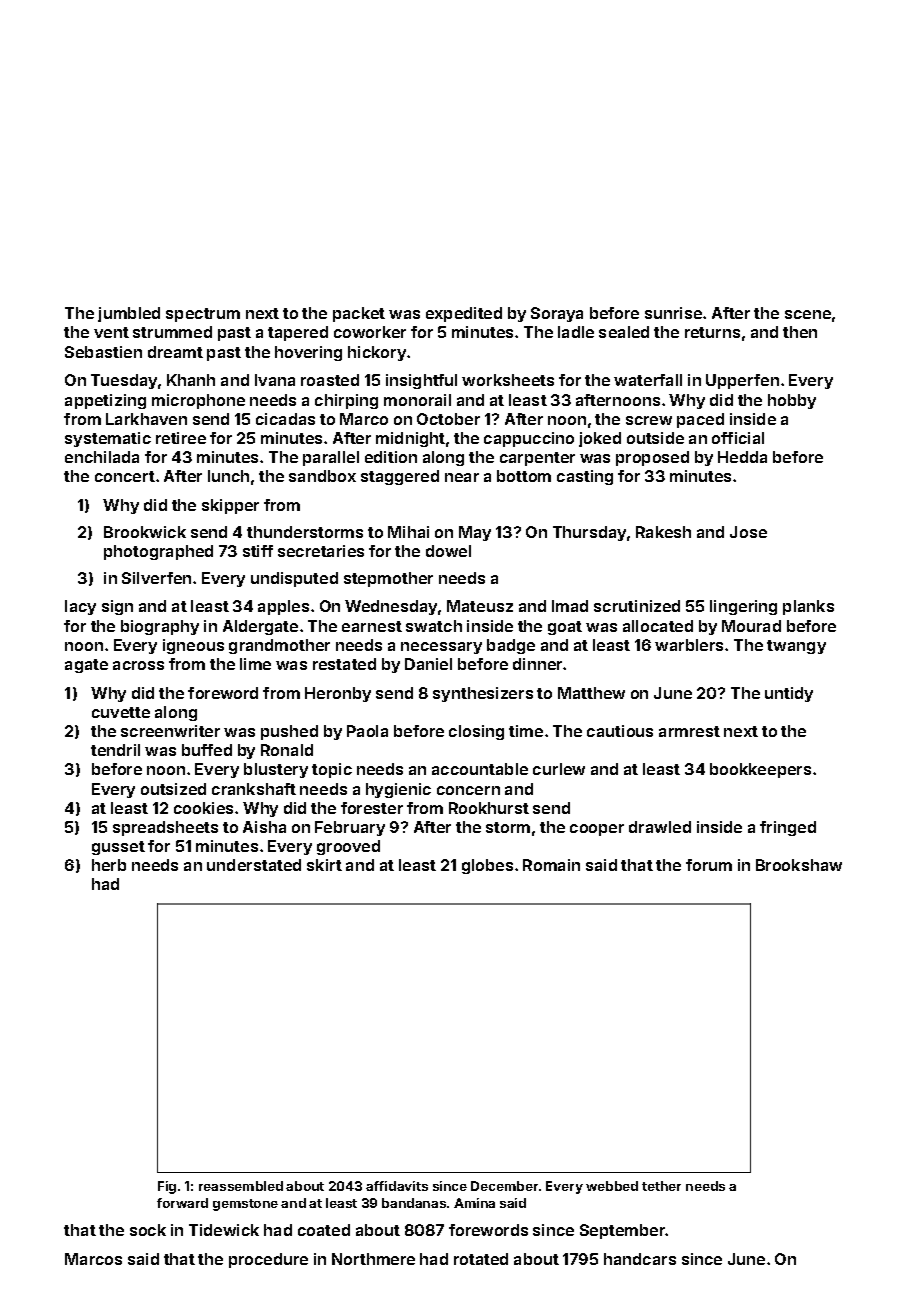 This screenshot has height=1316, width=908. What do you see at coordinates (464, 314) in the screenshot?
I see `expedited` at bounding box center [464, 314].
